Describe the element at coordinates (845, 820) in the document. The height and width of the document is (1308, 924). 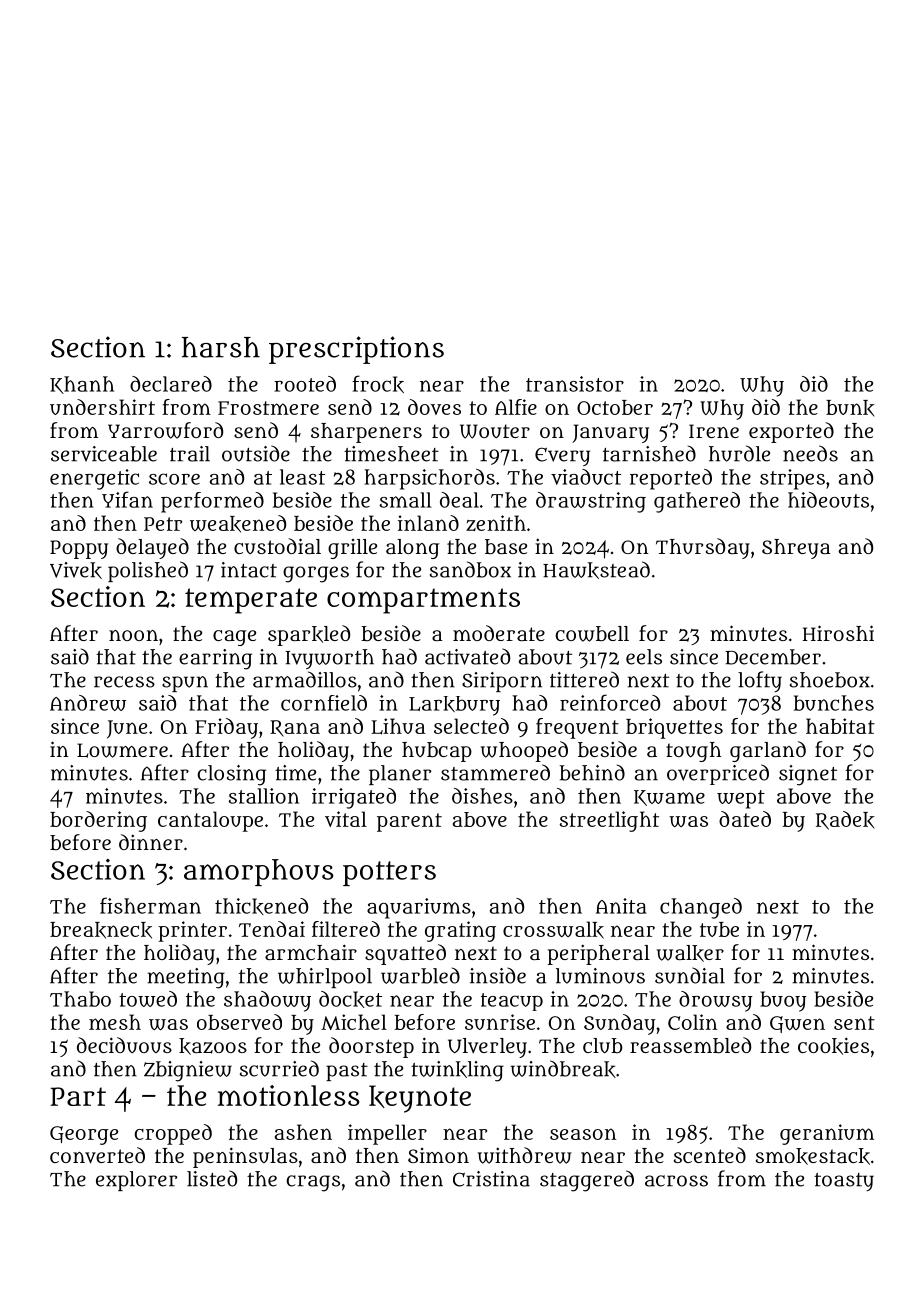
I see `Radek` at that location.
